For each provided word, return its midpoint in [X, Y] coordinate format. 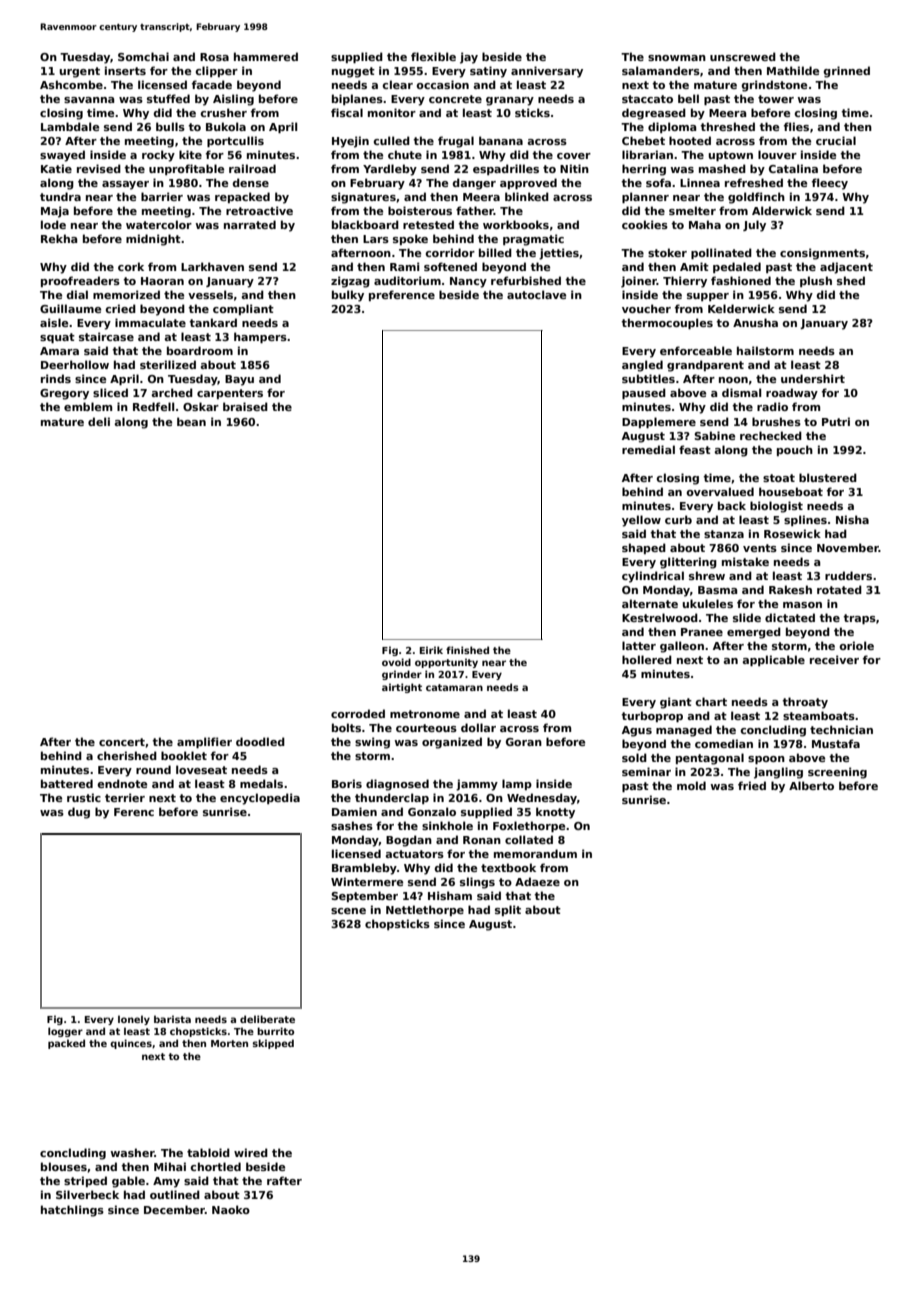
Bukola [226, 126]
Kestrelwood [660, 617]
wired [251, 1152]
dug [79, 813]
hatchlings [72, 1211]
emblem [88, 406]
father [475, 210]
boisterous [420, 210]
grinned [847, 72]
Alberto [811, 785]
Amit [694, 266]
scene [348, 911]
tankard [213, 322]
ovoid [396, 662]
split [508, 910]
